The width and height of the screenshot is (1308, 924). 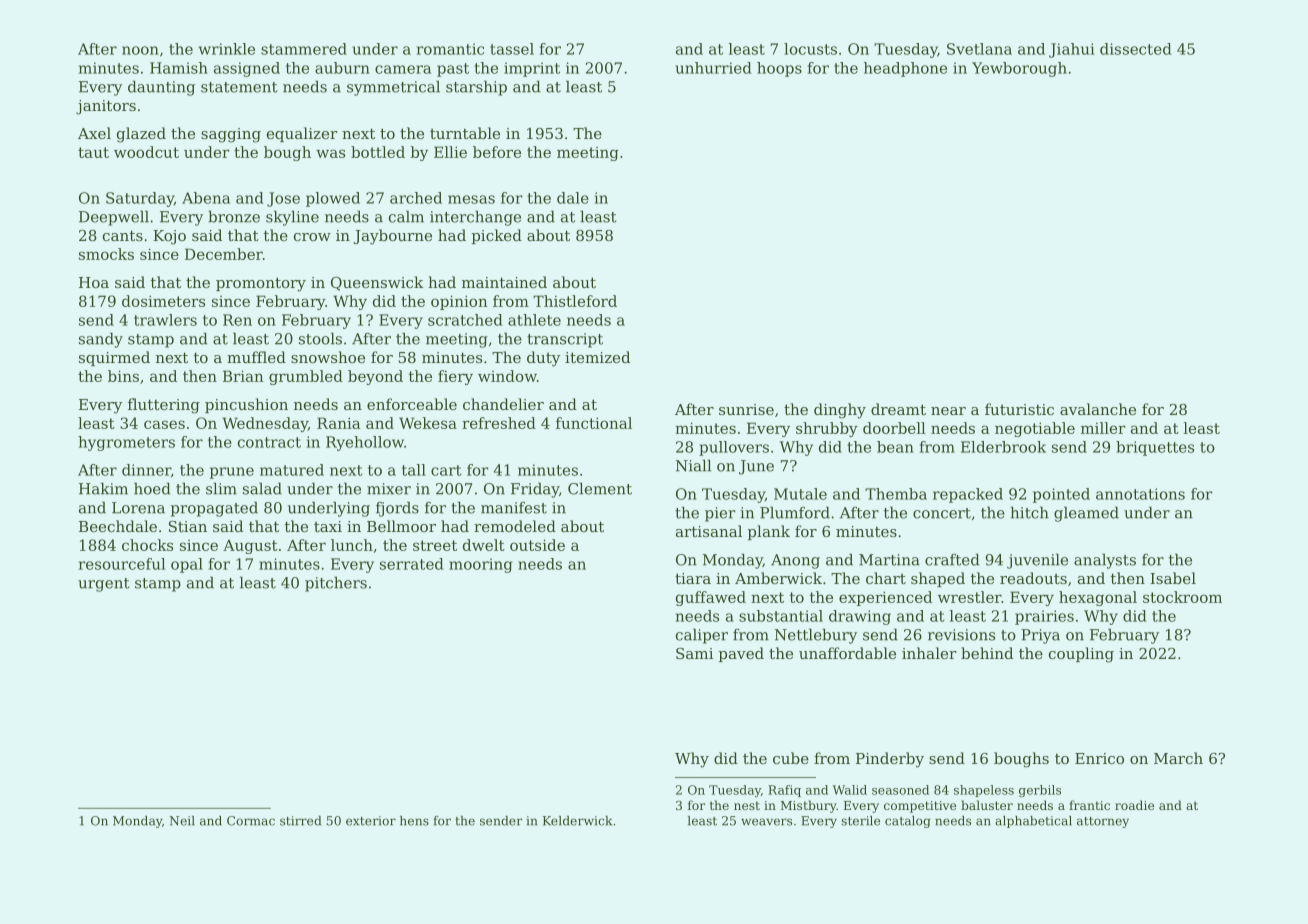 What do you see at coordinates (94, 282) in the screenshot?
I see `Hoa` at bounding box center [94, 282].
